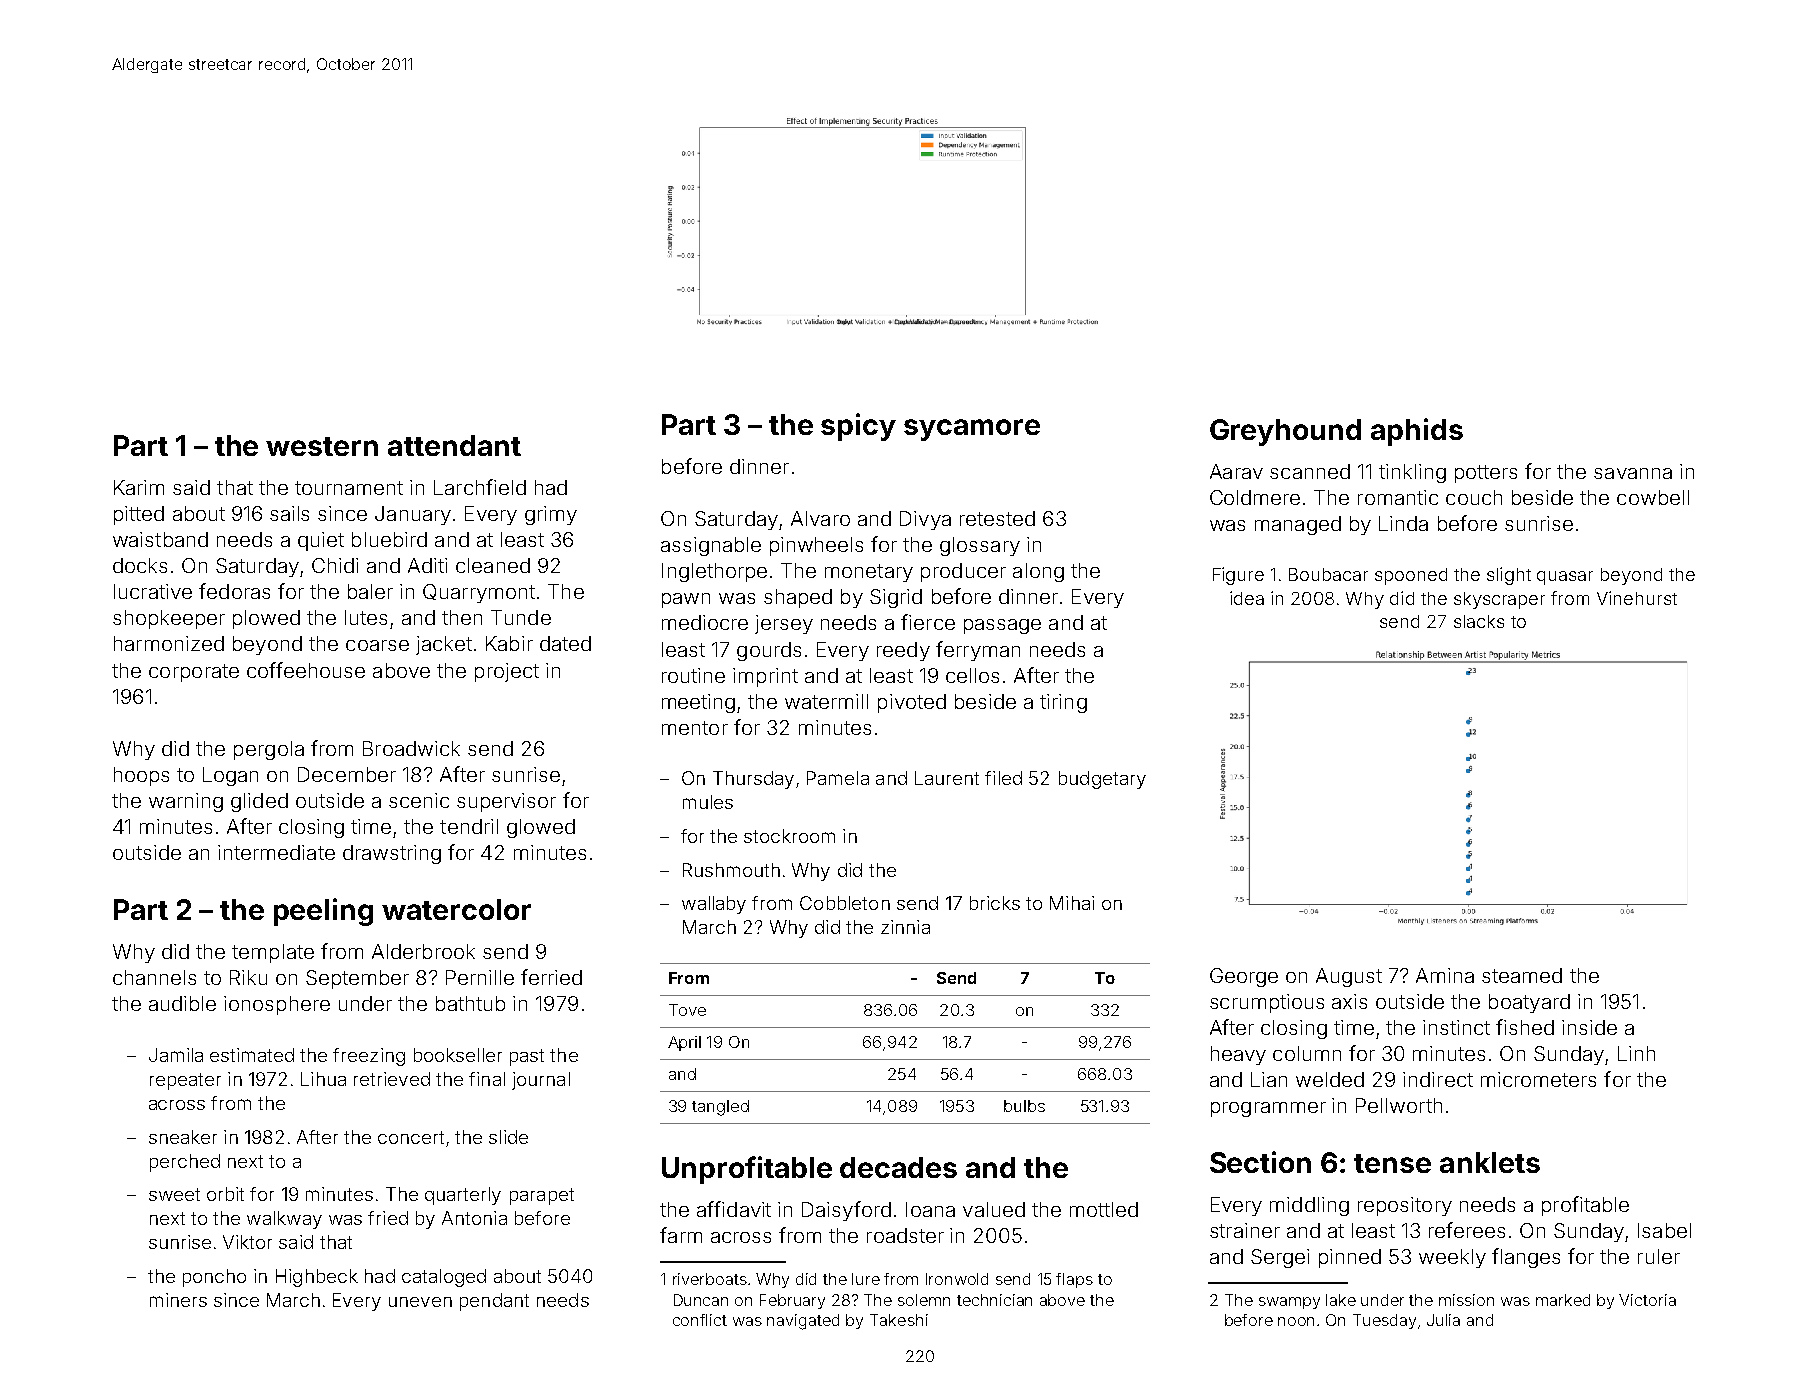 This screenshot has height=1398, width=1810. Describe the element at coordinates (474, 1218) in the screenshot. I see `Antonia` at that location.
